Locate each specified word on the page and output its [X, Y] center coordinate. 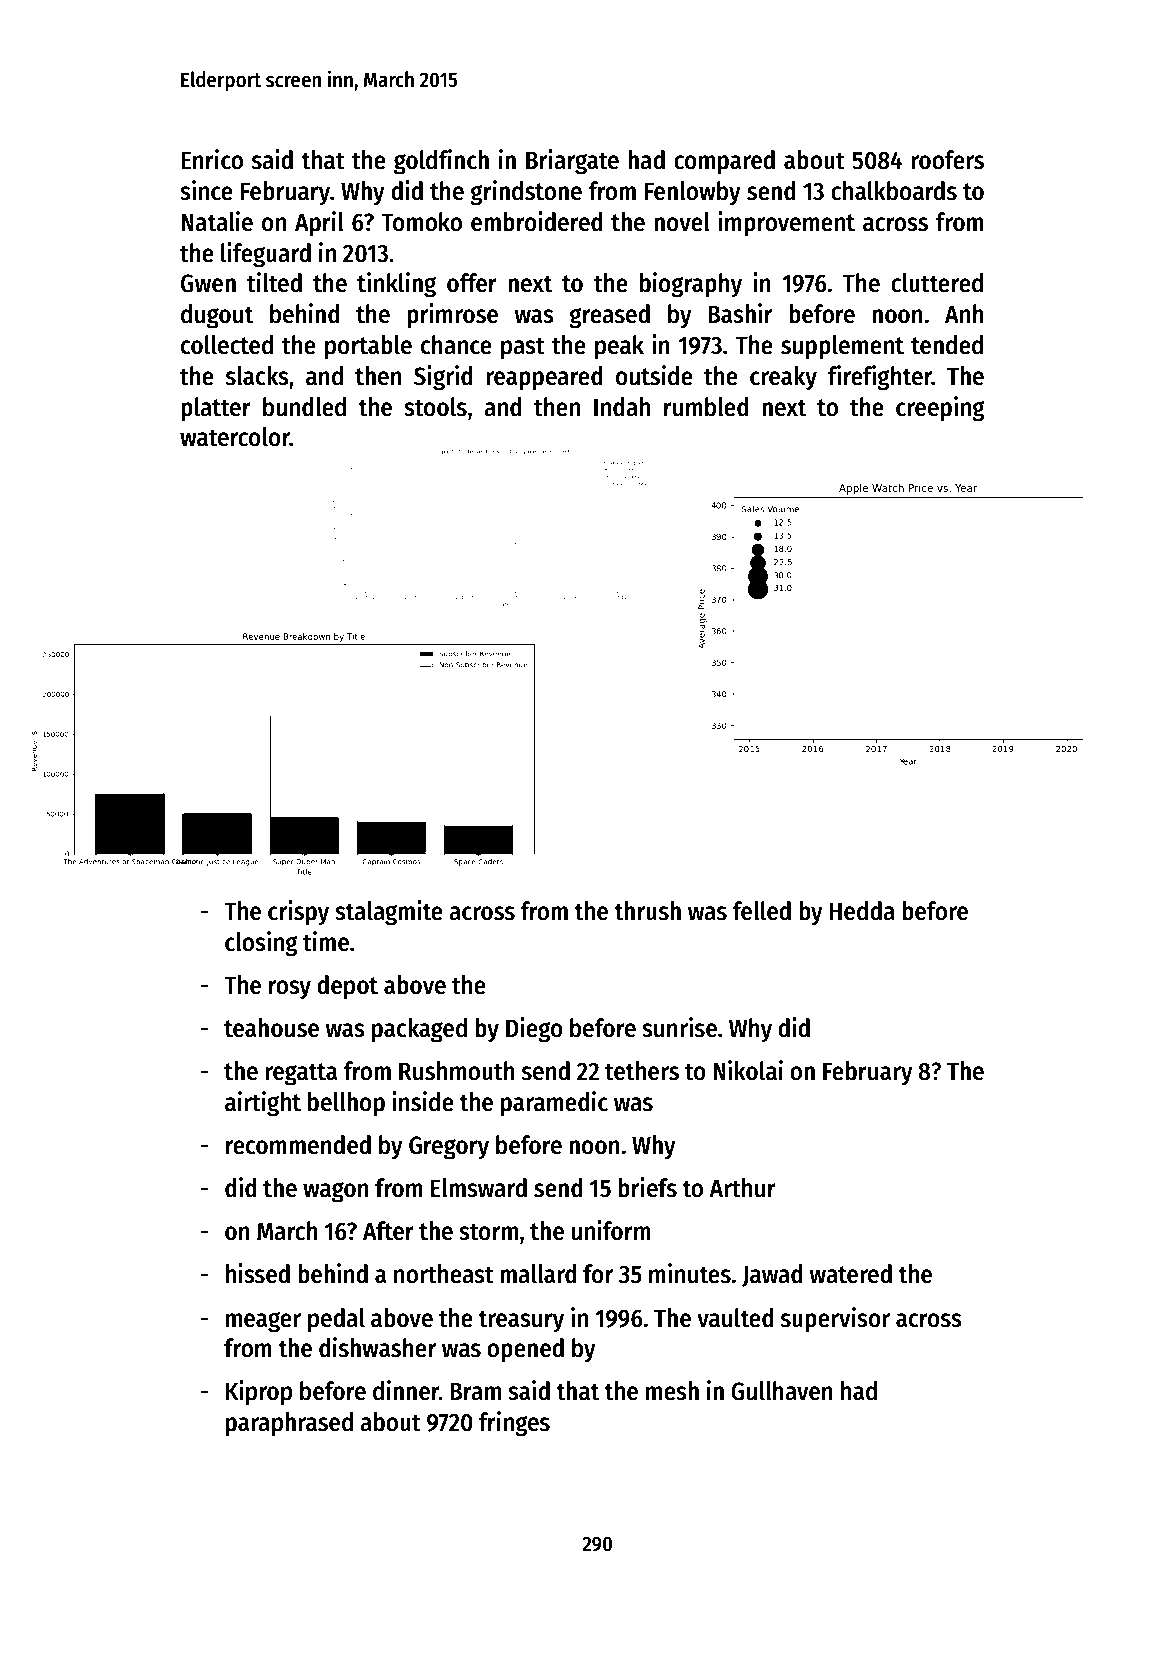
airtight [263, 1104]
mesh [672, 1391]
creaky [783, 378]
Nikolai [748, 1070]
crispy [298, 913]
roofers [947, 160]
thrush [647, 911]
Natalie [217, 221]
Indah [622, 407]
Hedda [862, 911]
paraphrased [289, 1424]
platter [216, 409]
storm [488, 1232]
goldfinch [441, 162]
